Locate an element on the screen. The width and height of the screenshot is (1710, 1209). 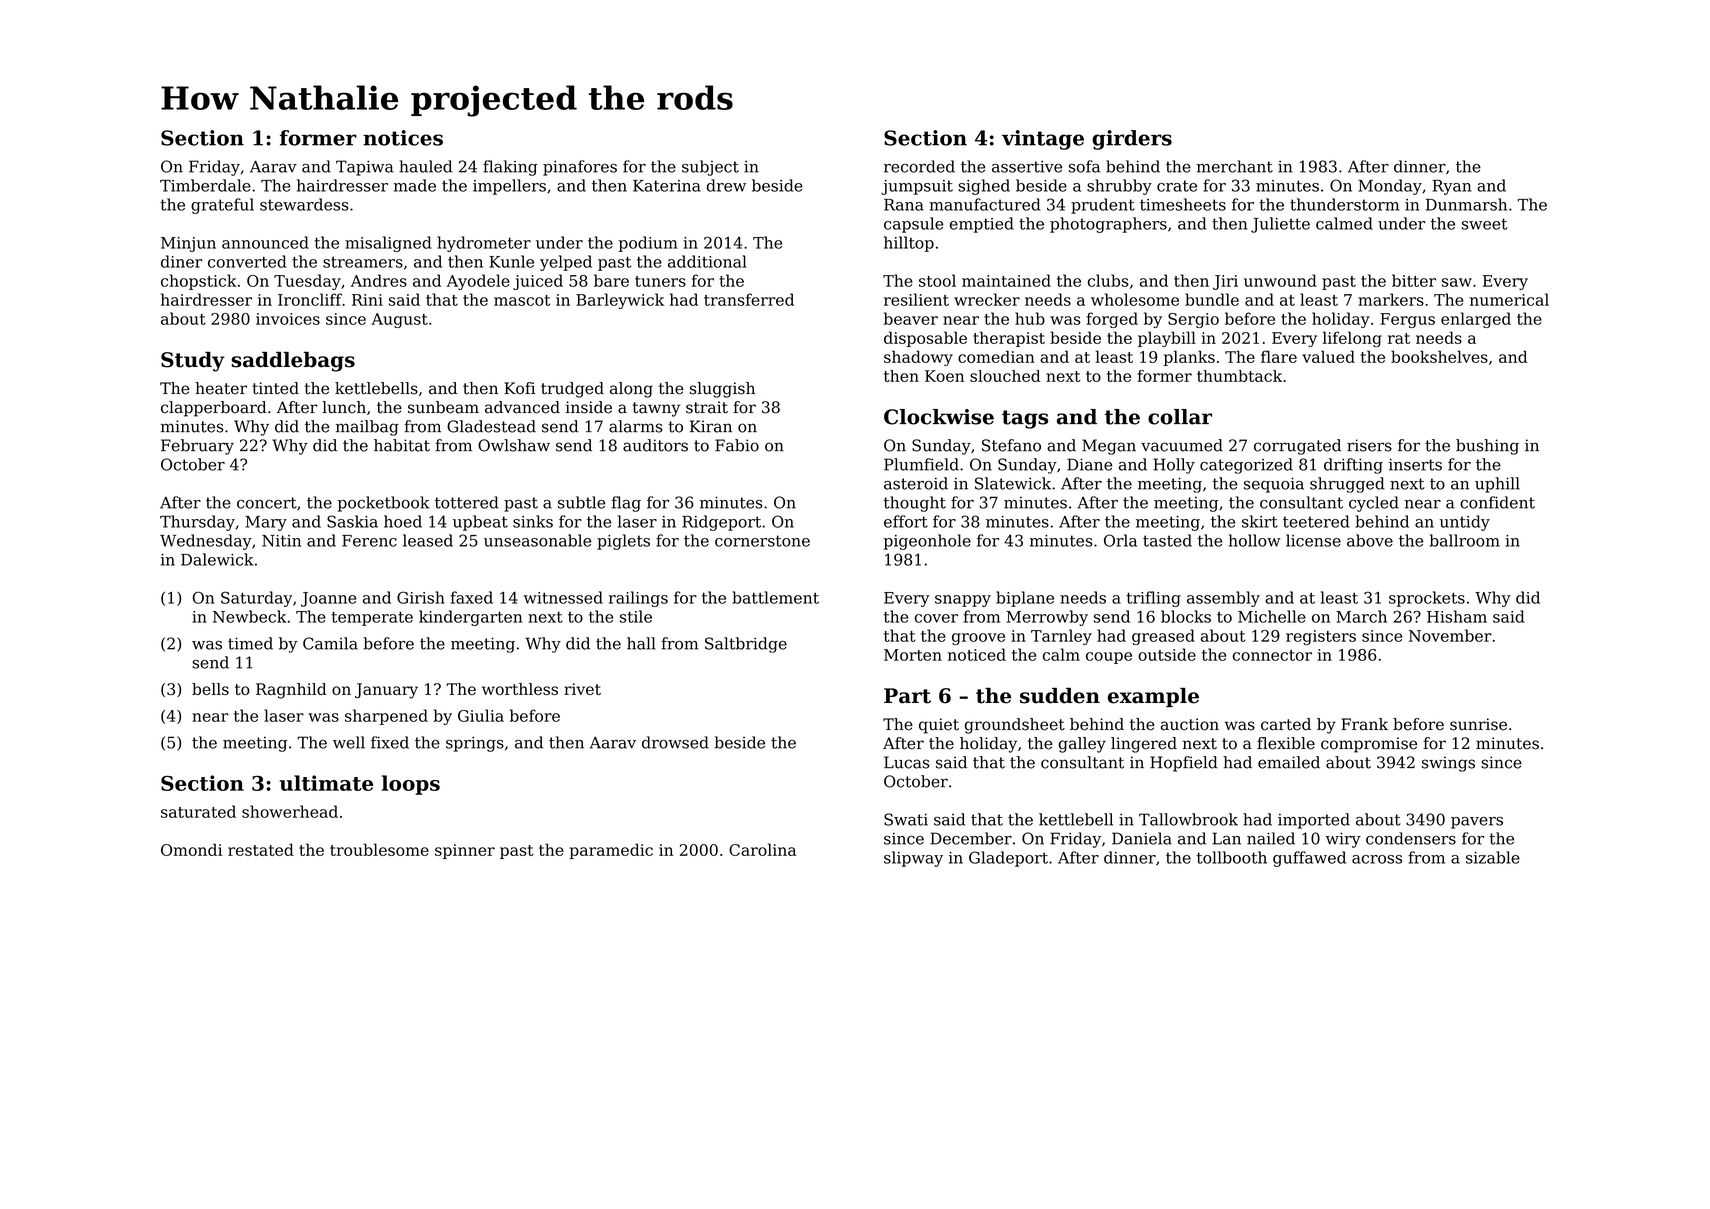
restated is located at coordinates (261, 849).
